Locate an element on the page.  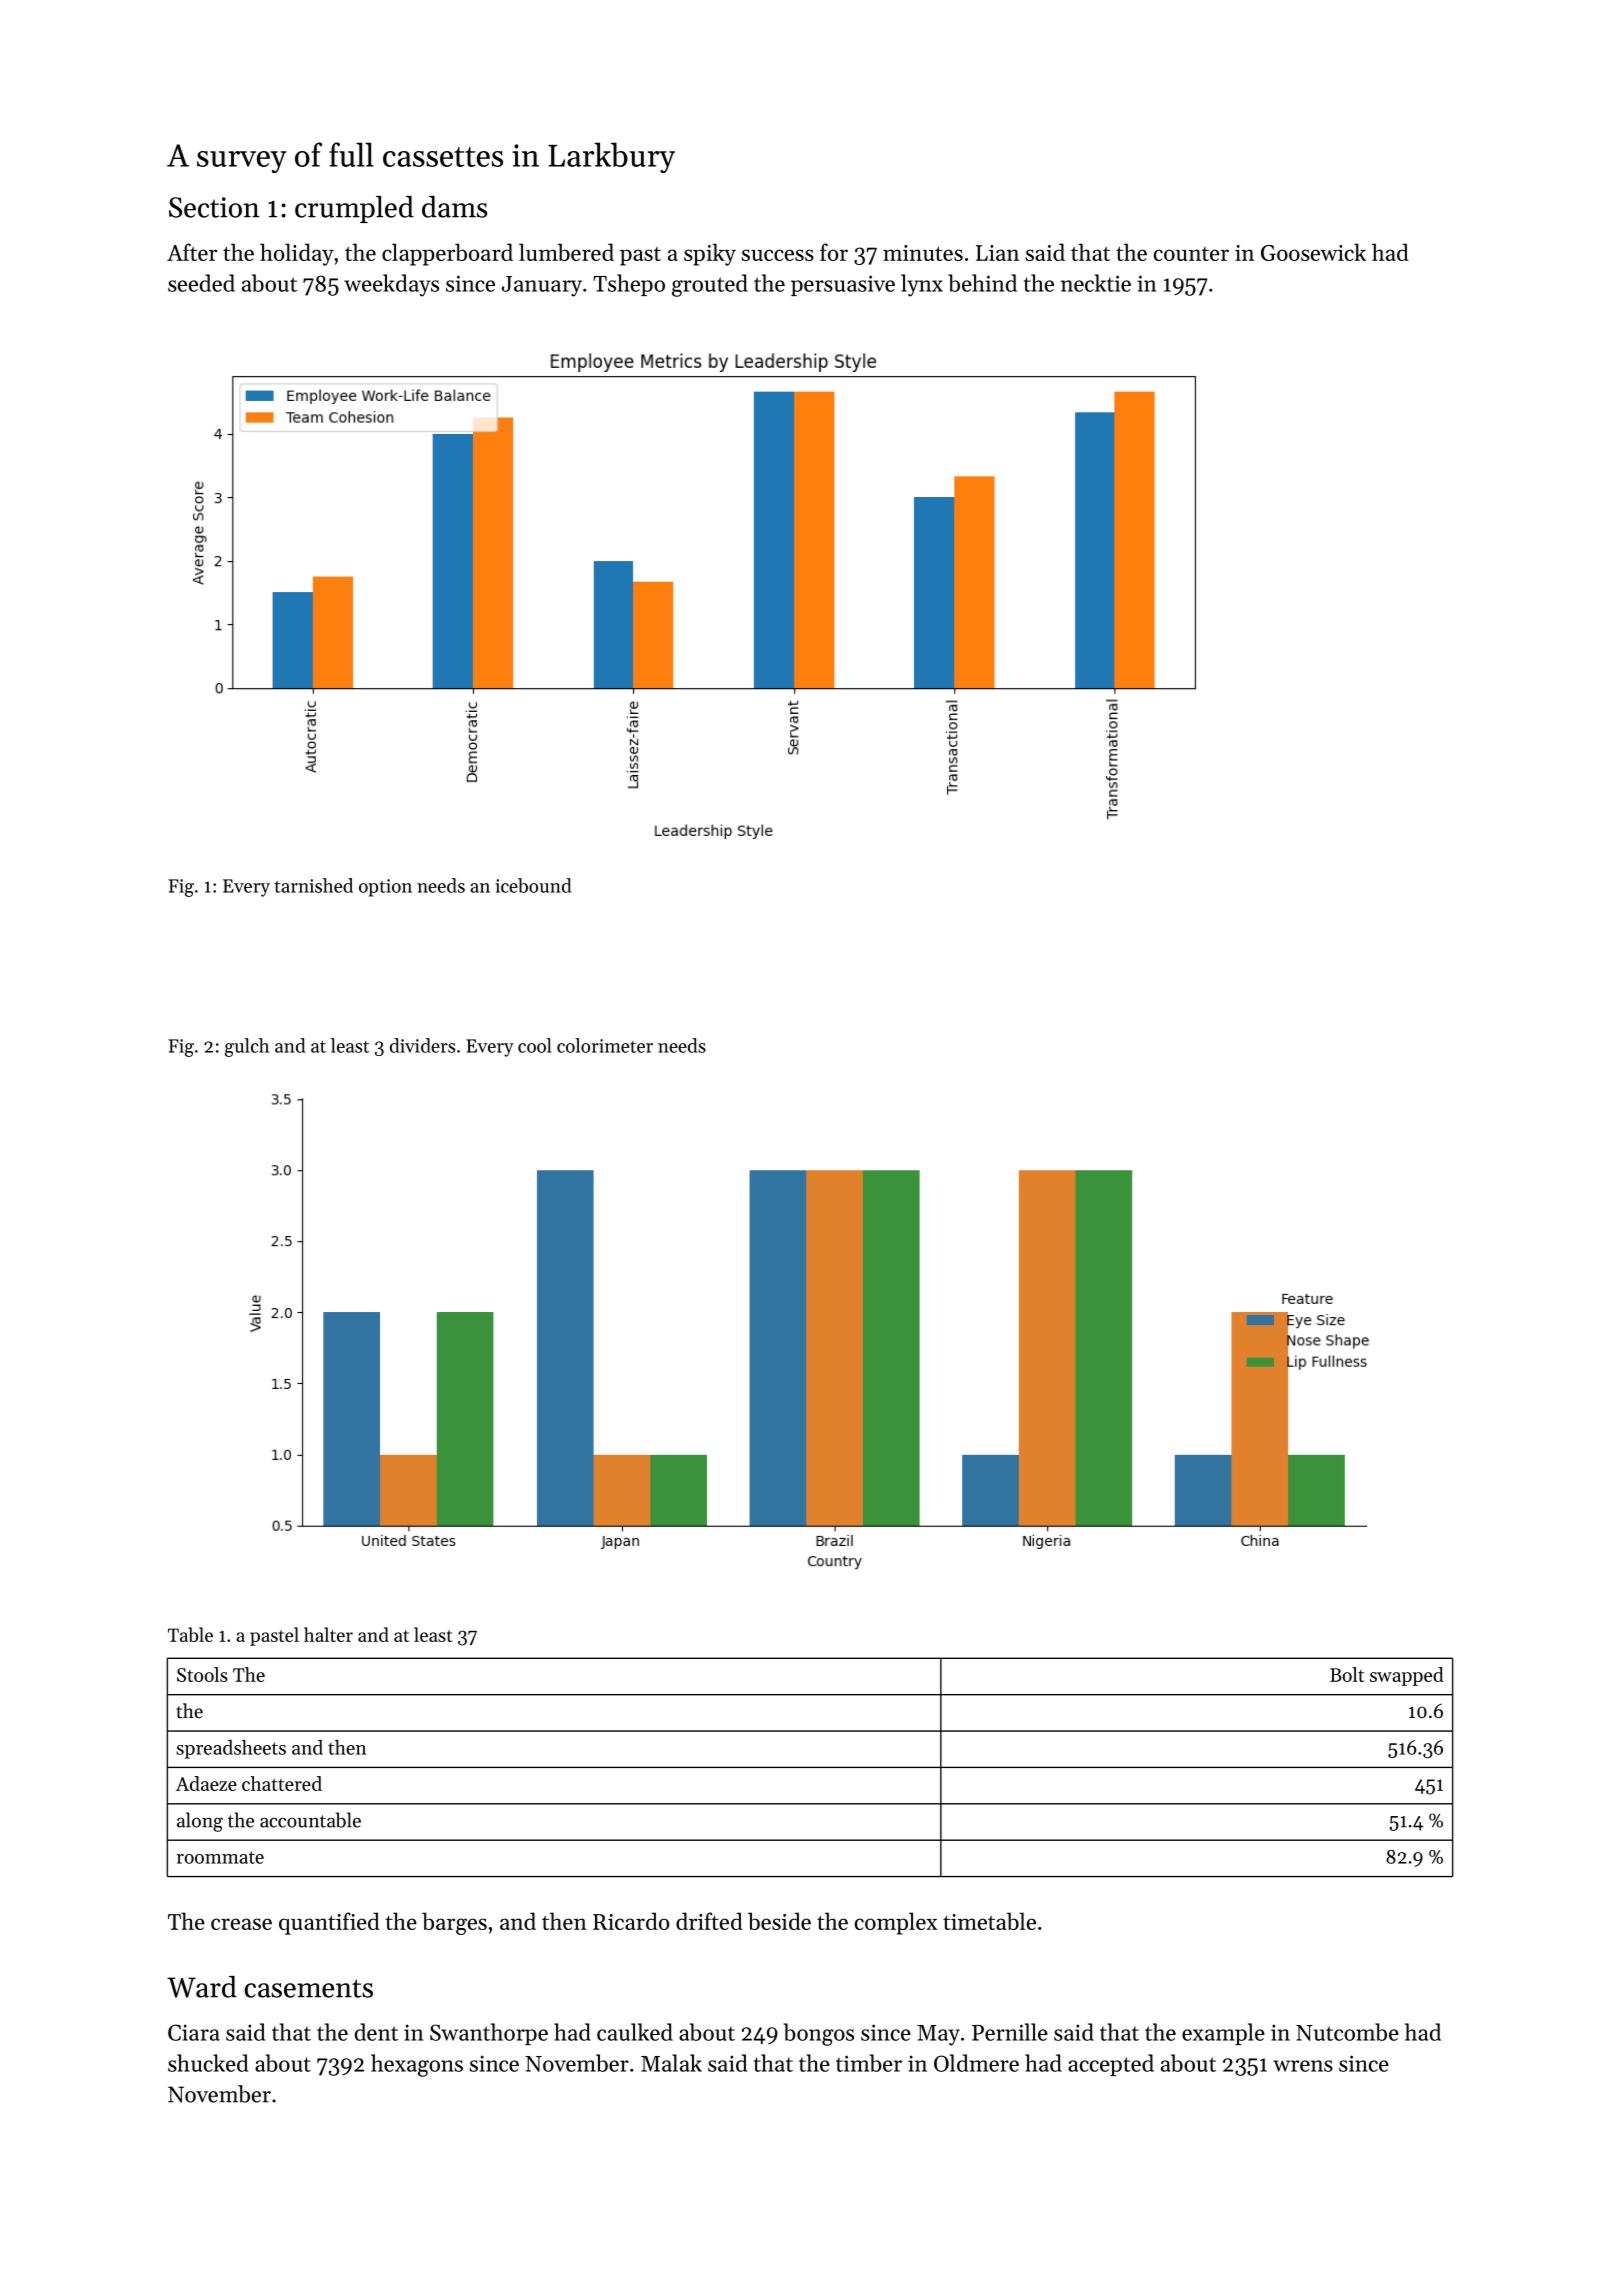
Bolt is located at coordinates (1347, 1674).
